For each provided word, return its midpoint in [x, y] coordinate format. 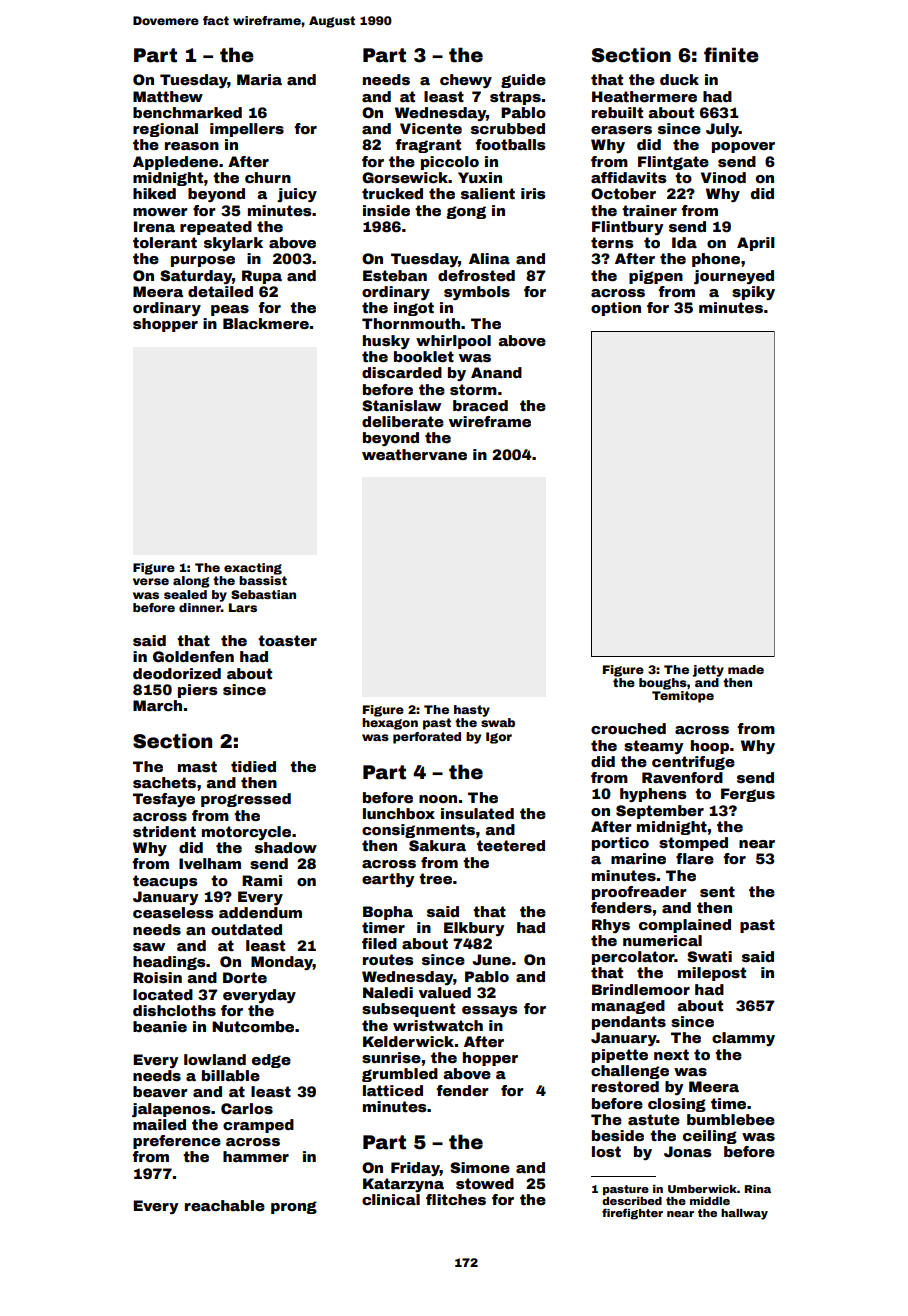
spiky [753, 293]
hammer [256, 1156]
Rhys [611, 926]
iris [533, 193]
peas [230, 310]
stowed [485, 1183]
